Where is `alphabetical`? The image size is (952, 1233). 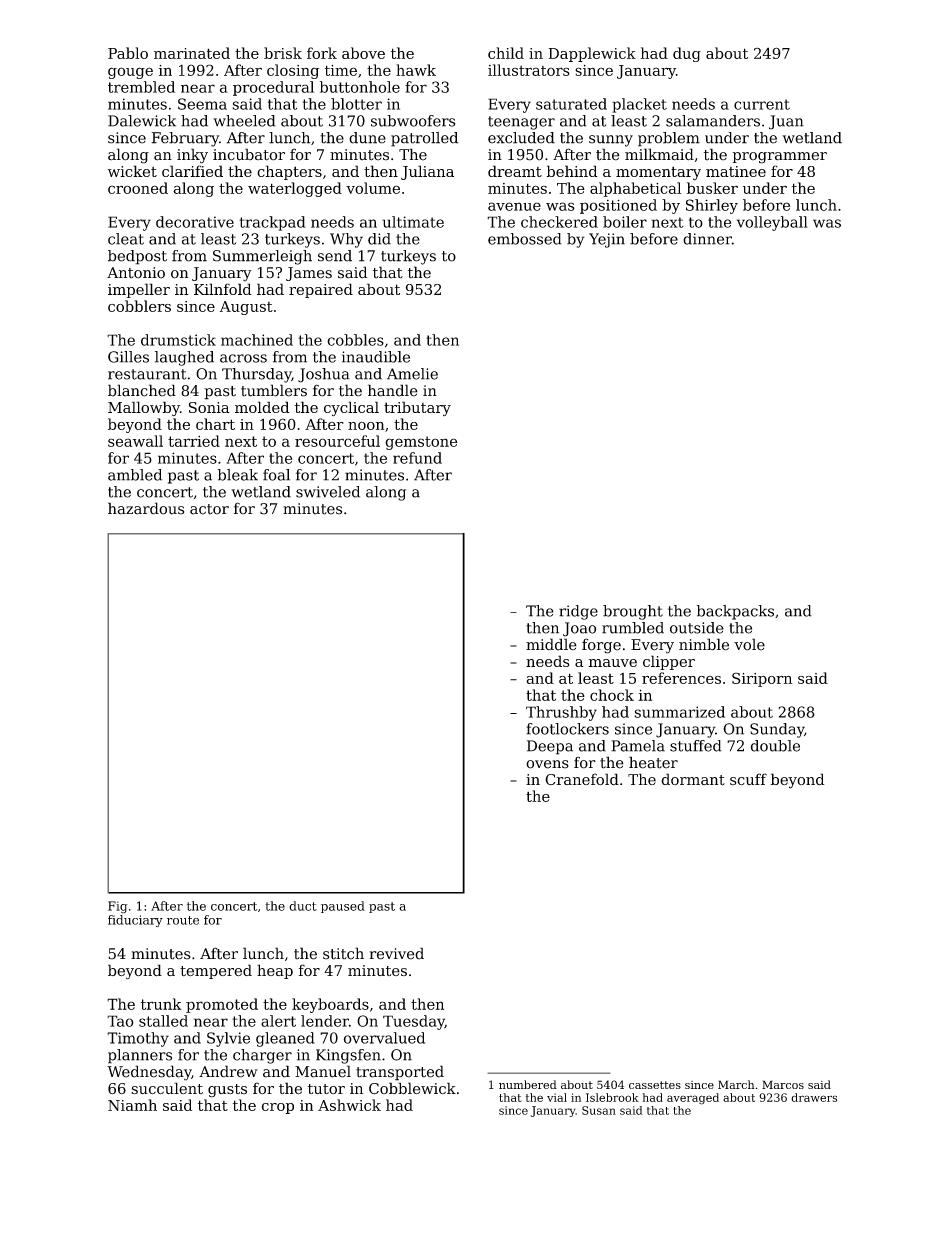 alphabetical is located at coordinates (635, 189).
